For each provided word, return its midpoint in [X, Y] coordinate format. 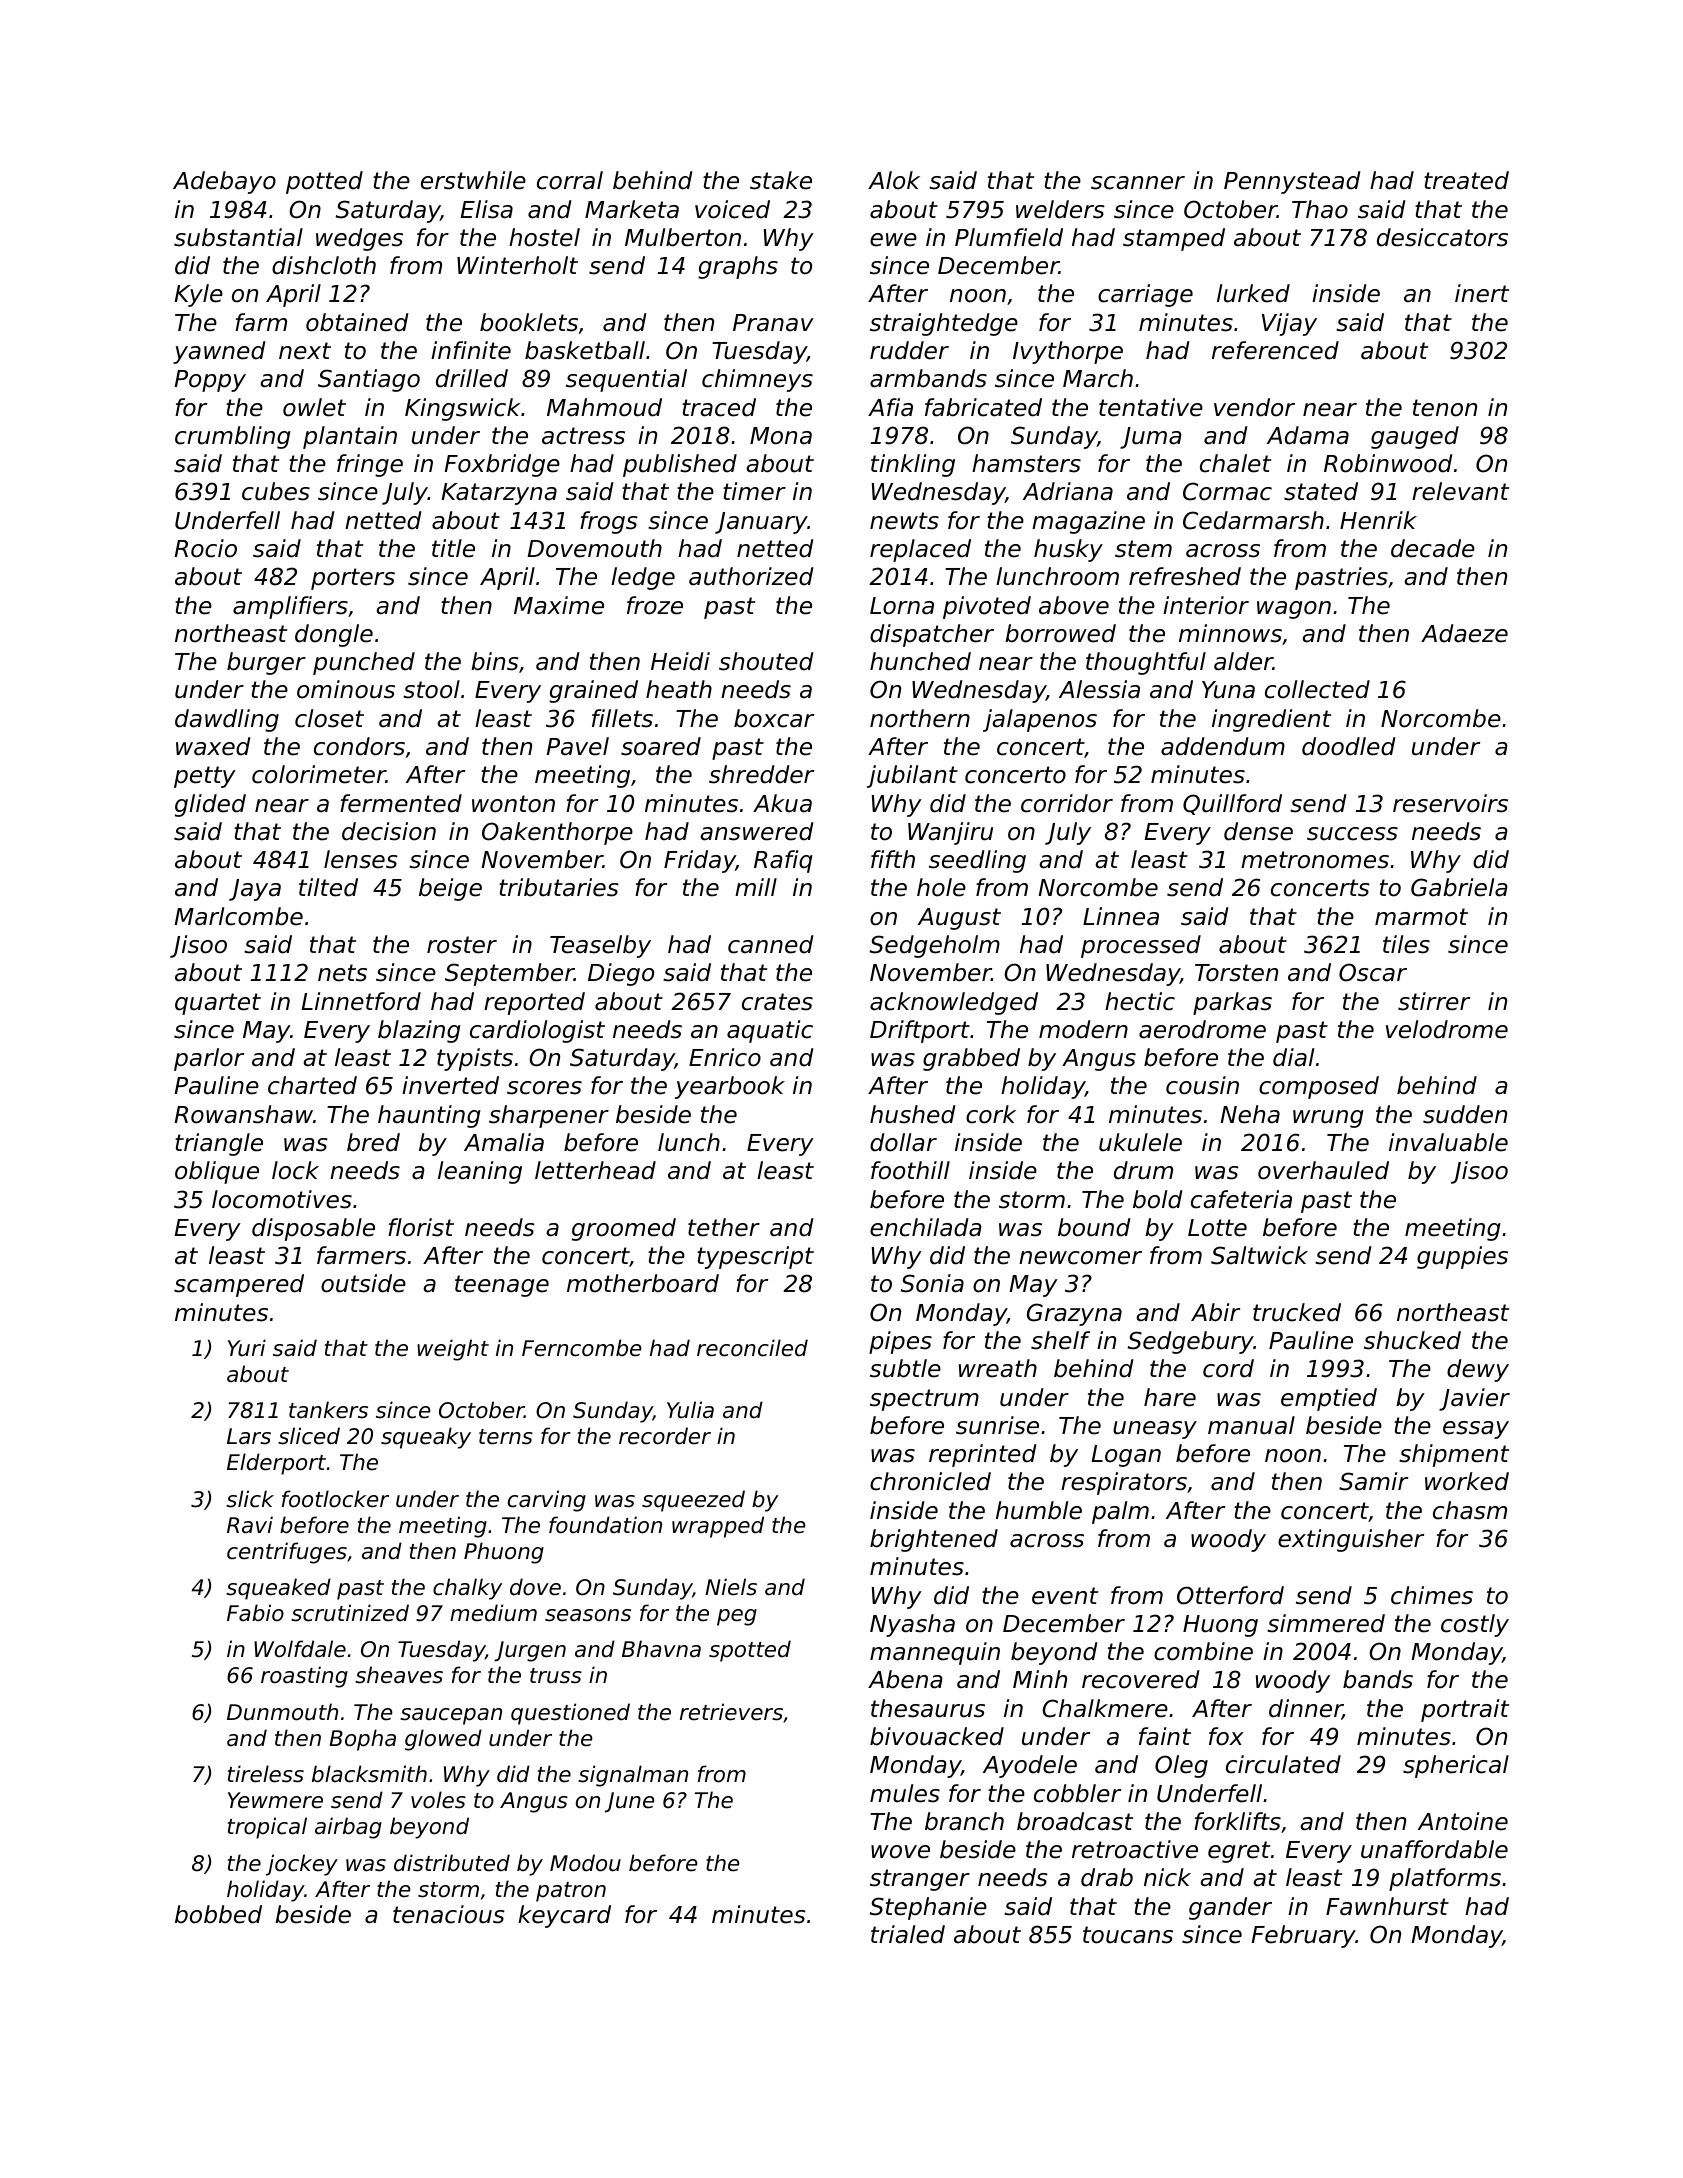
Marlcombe [238, 916]
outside [363, 1283]
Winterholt [517, 265]
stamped [1174, 239]
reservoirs [1450, 803]
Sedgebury [1191, 1342]
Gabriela [1459, 887]
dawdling [227, 720]
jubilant [912, 776]
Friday [700, 861]
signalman [633, 1776]
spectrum [924, 1400]
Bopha [362, 1740]
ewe [893, 240]
